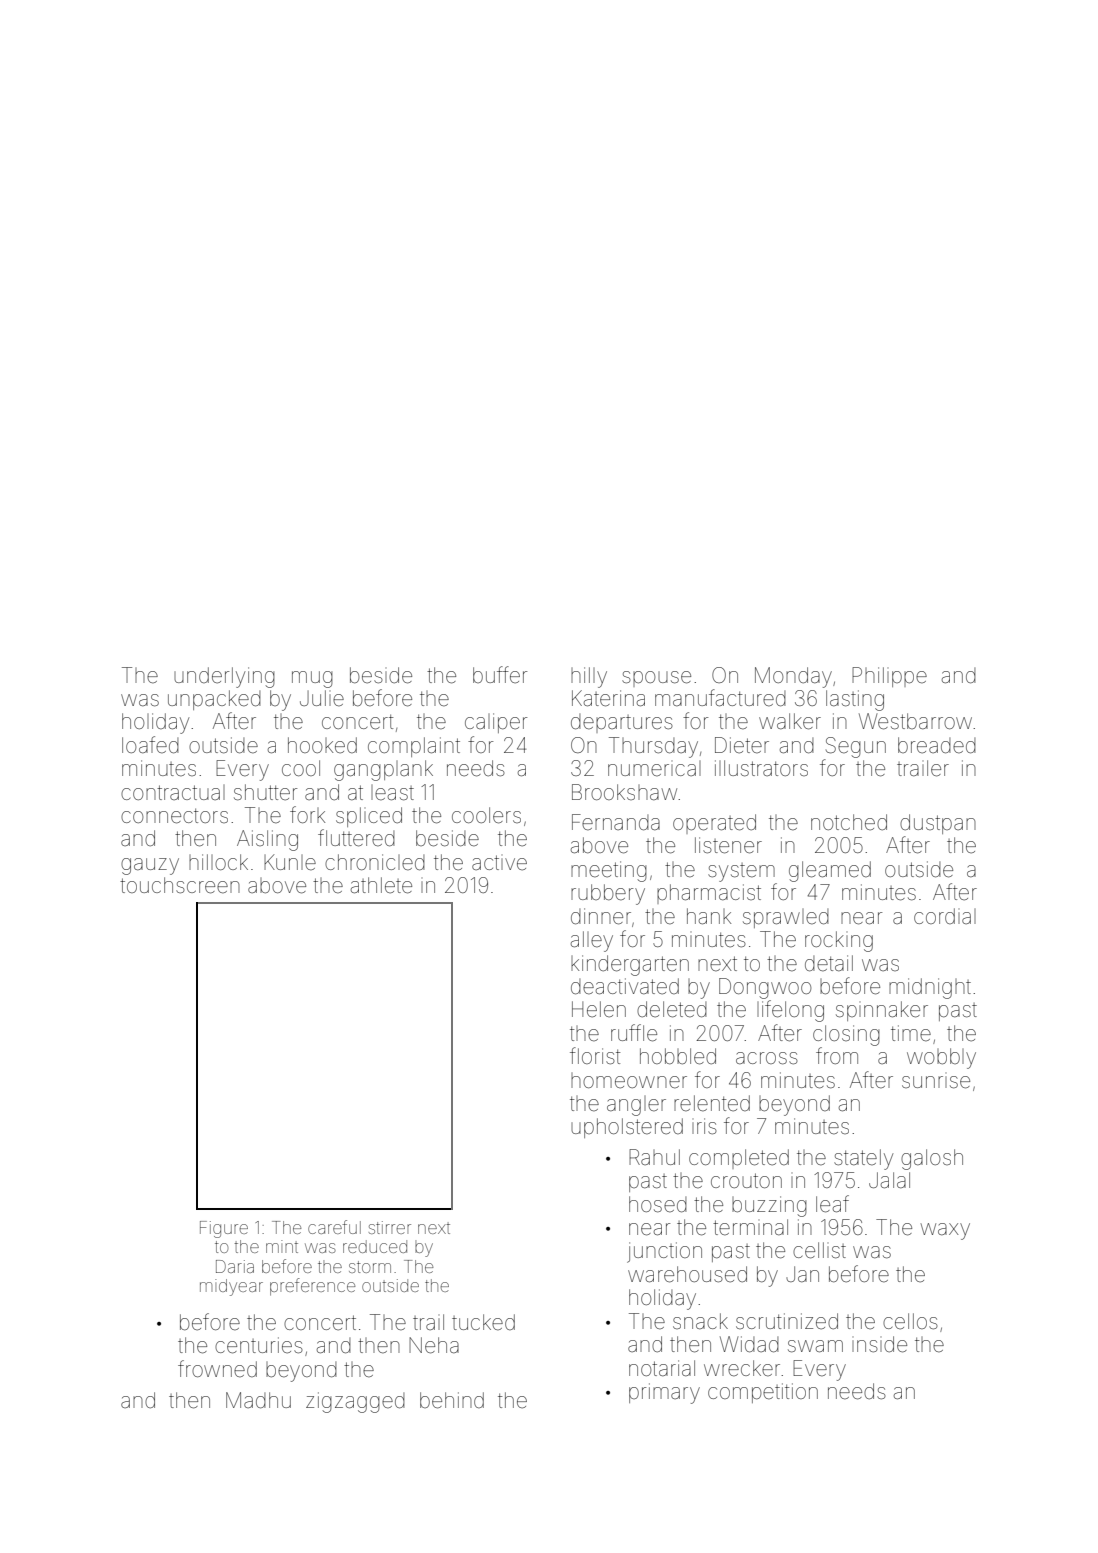 Image resolution: width=1098 pixels, height=1553 pixels. Describe the element at coordinates (763, 1393) in the page. I see `competition` at that location.
